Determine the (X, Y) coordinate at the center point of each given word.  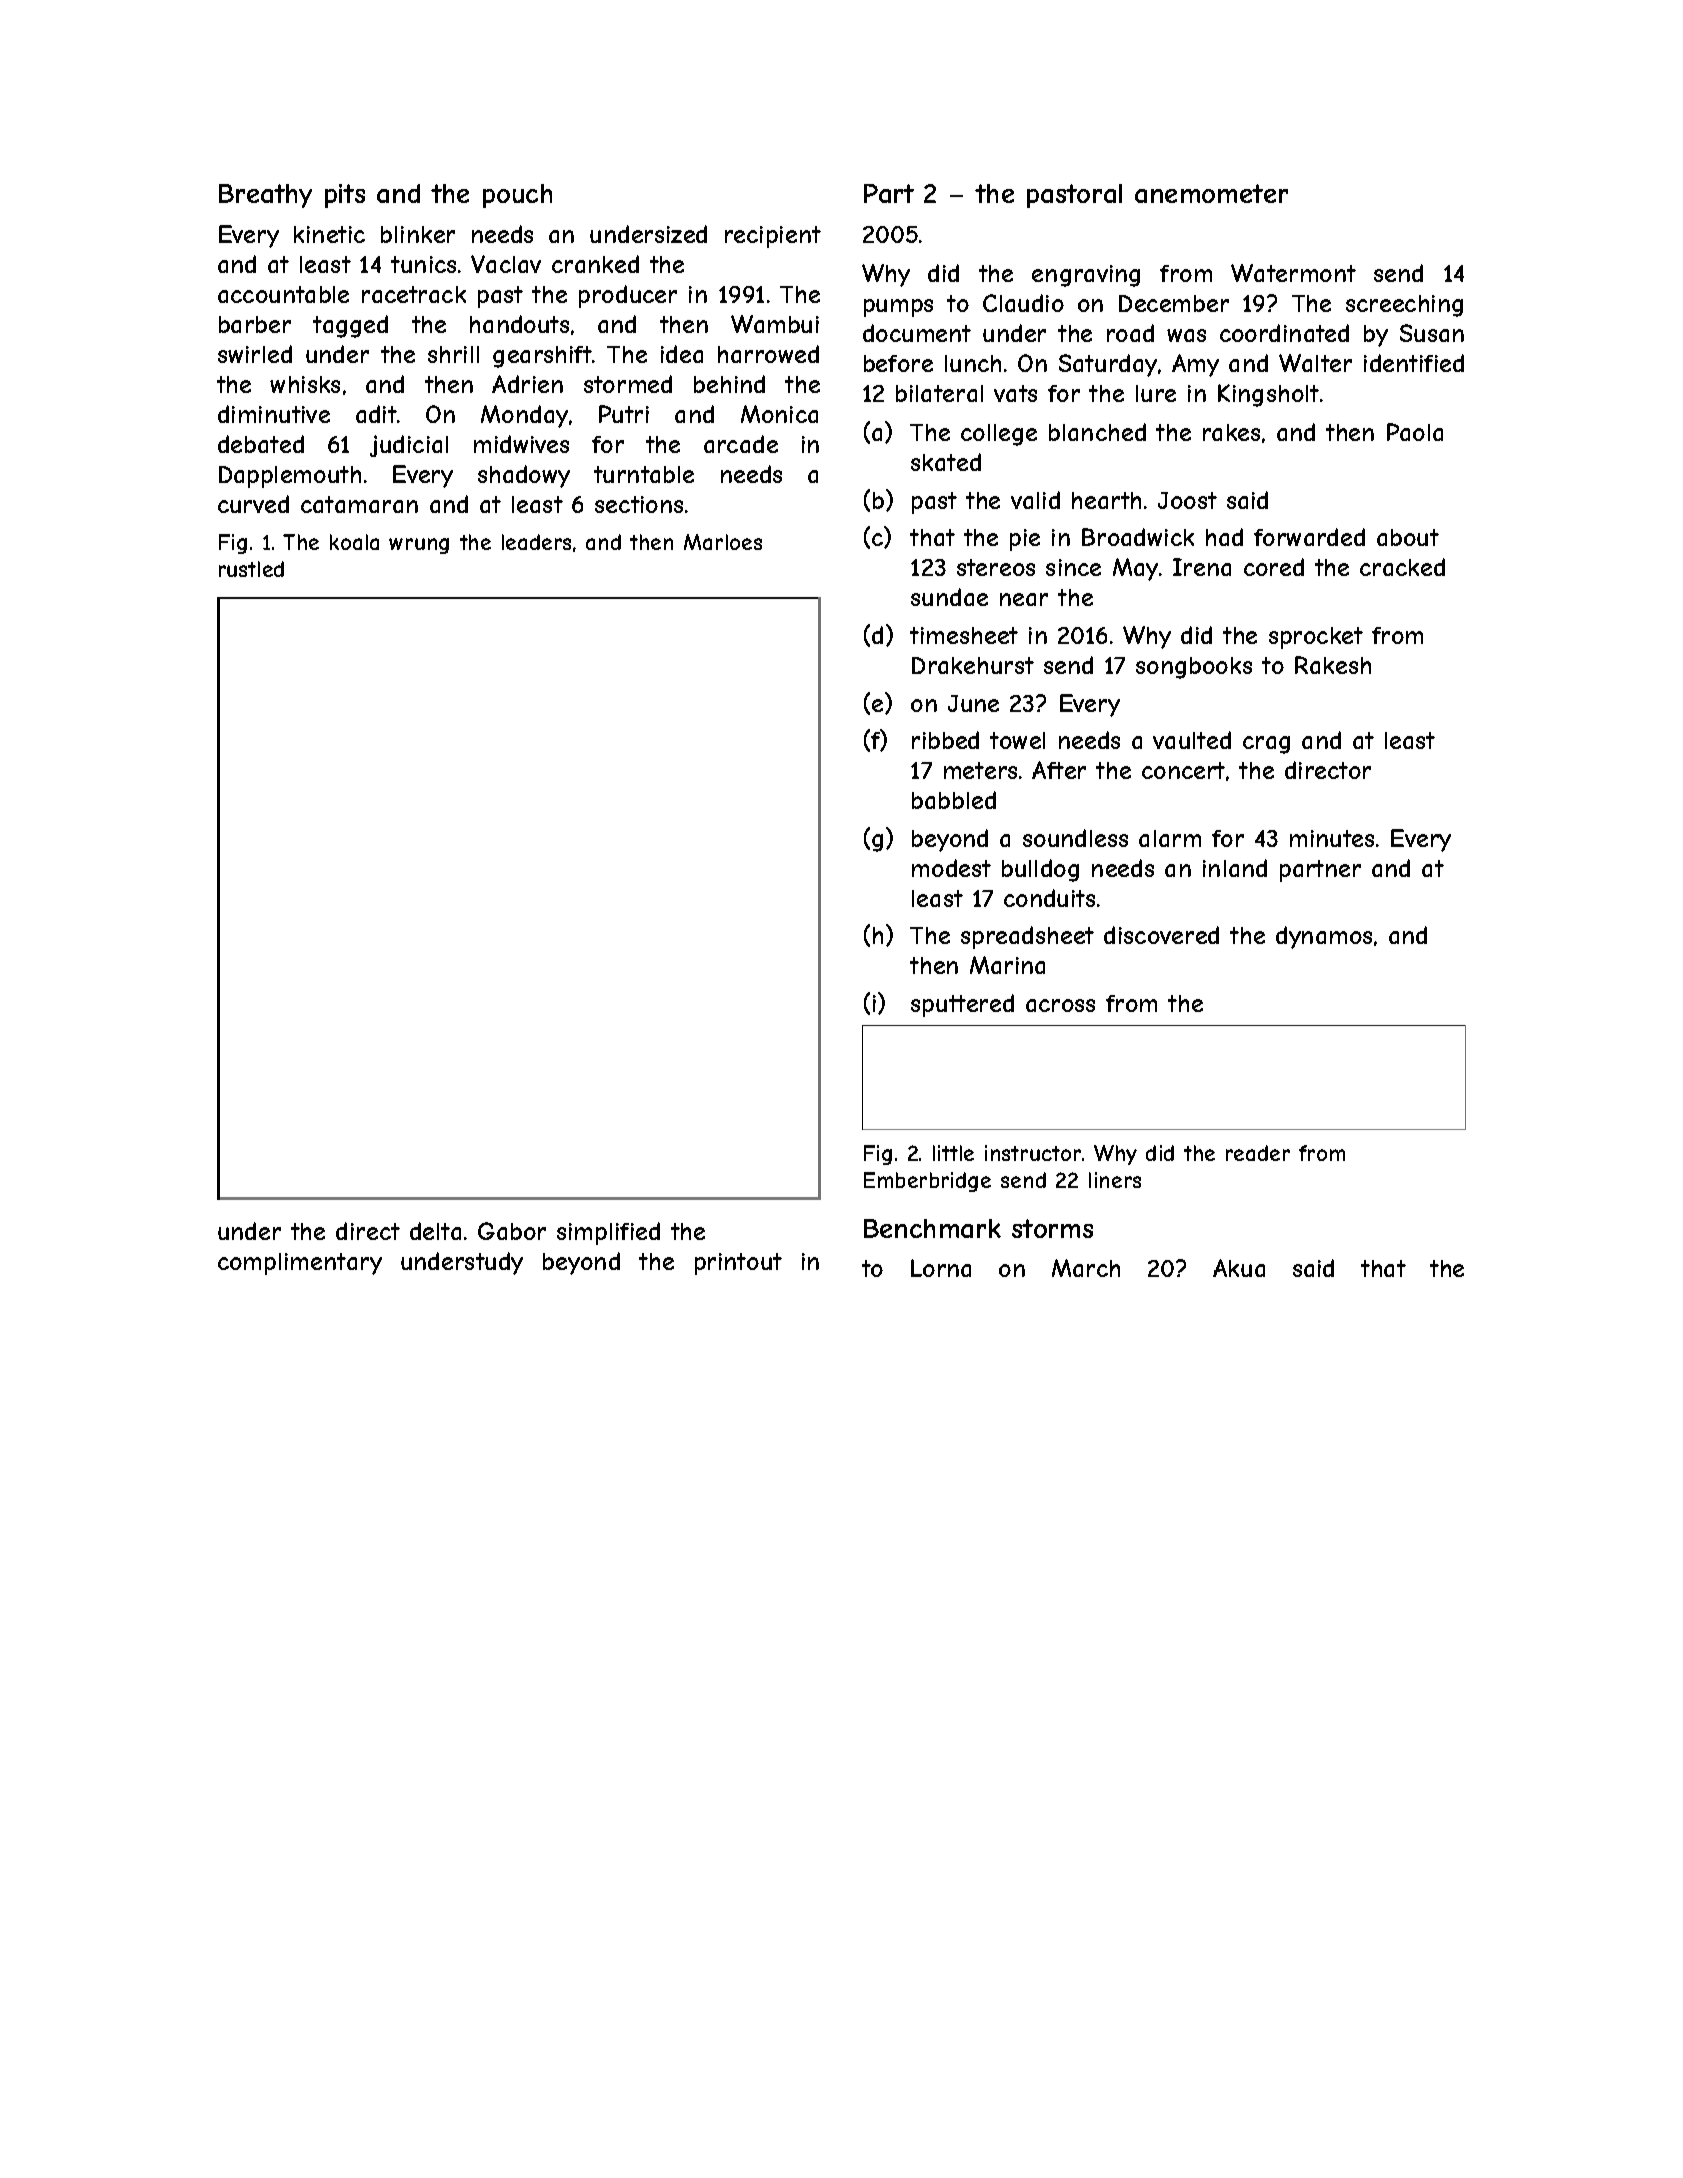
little (953, 1153)
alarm (1170, 838)
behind (729, 384)
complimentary (300, 1264)
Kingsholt (1268, 395)
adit (376, 414)
